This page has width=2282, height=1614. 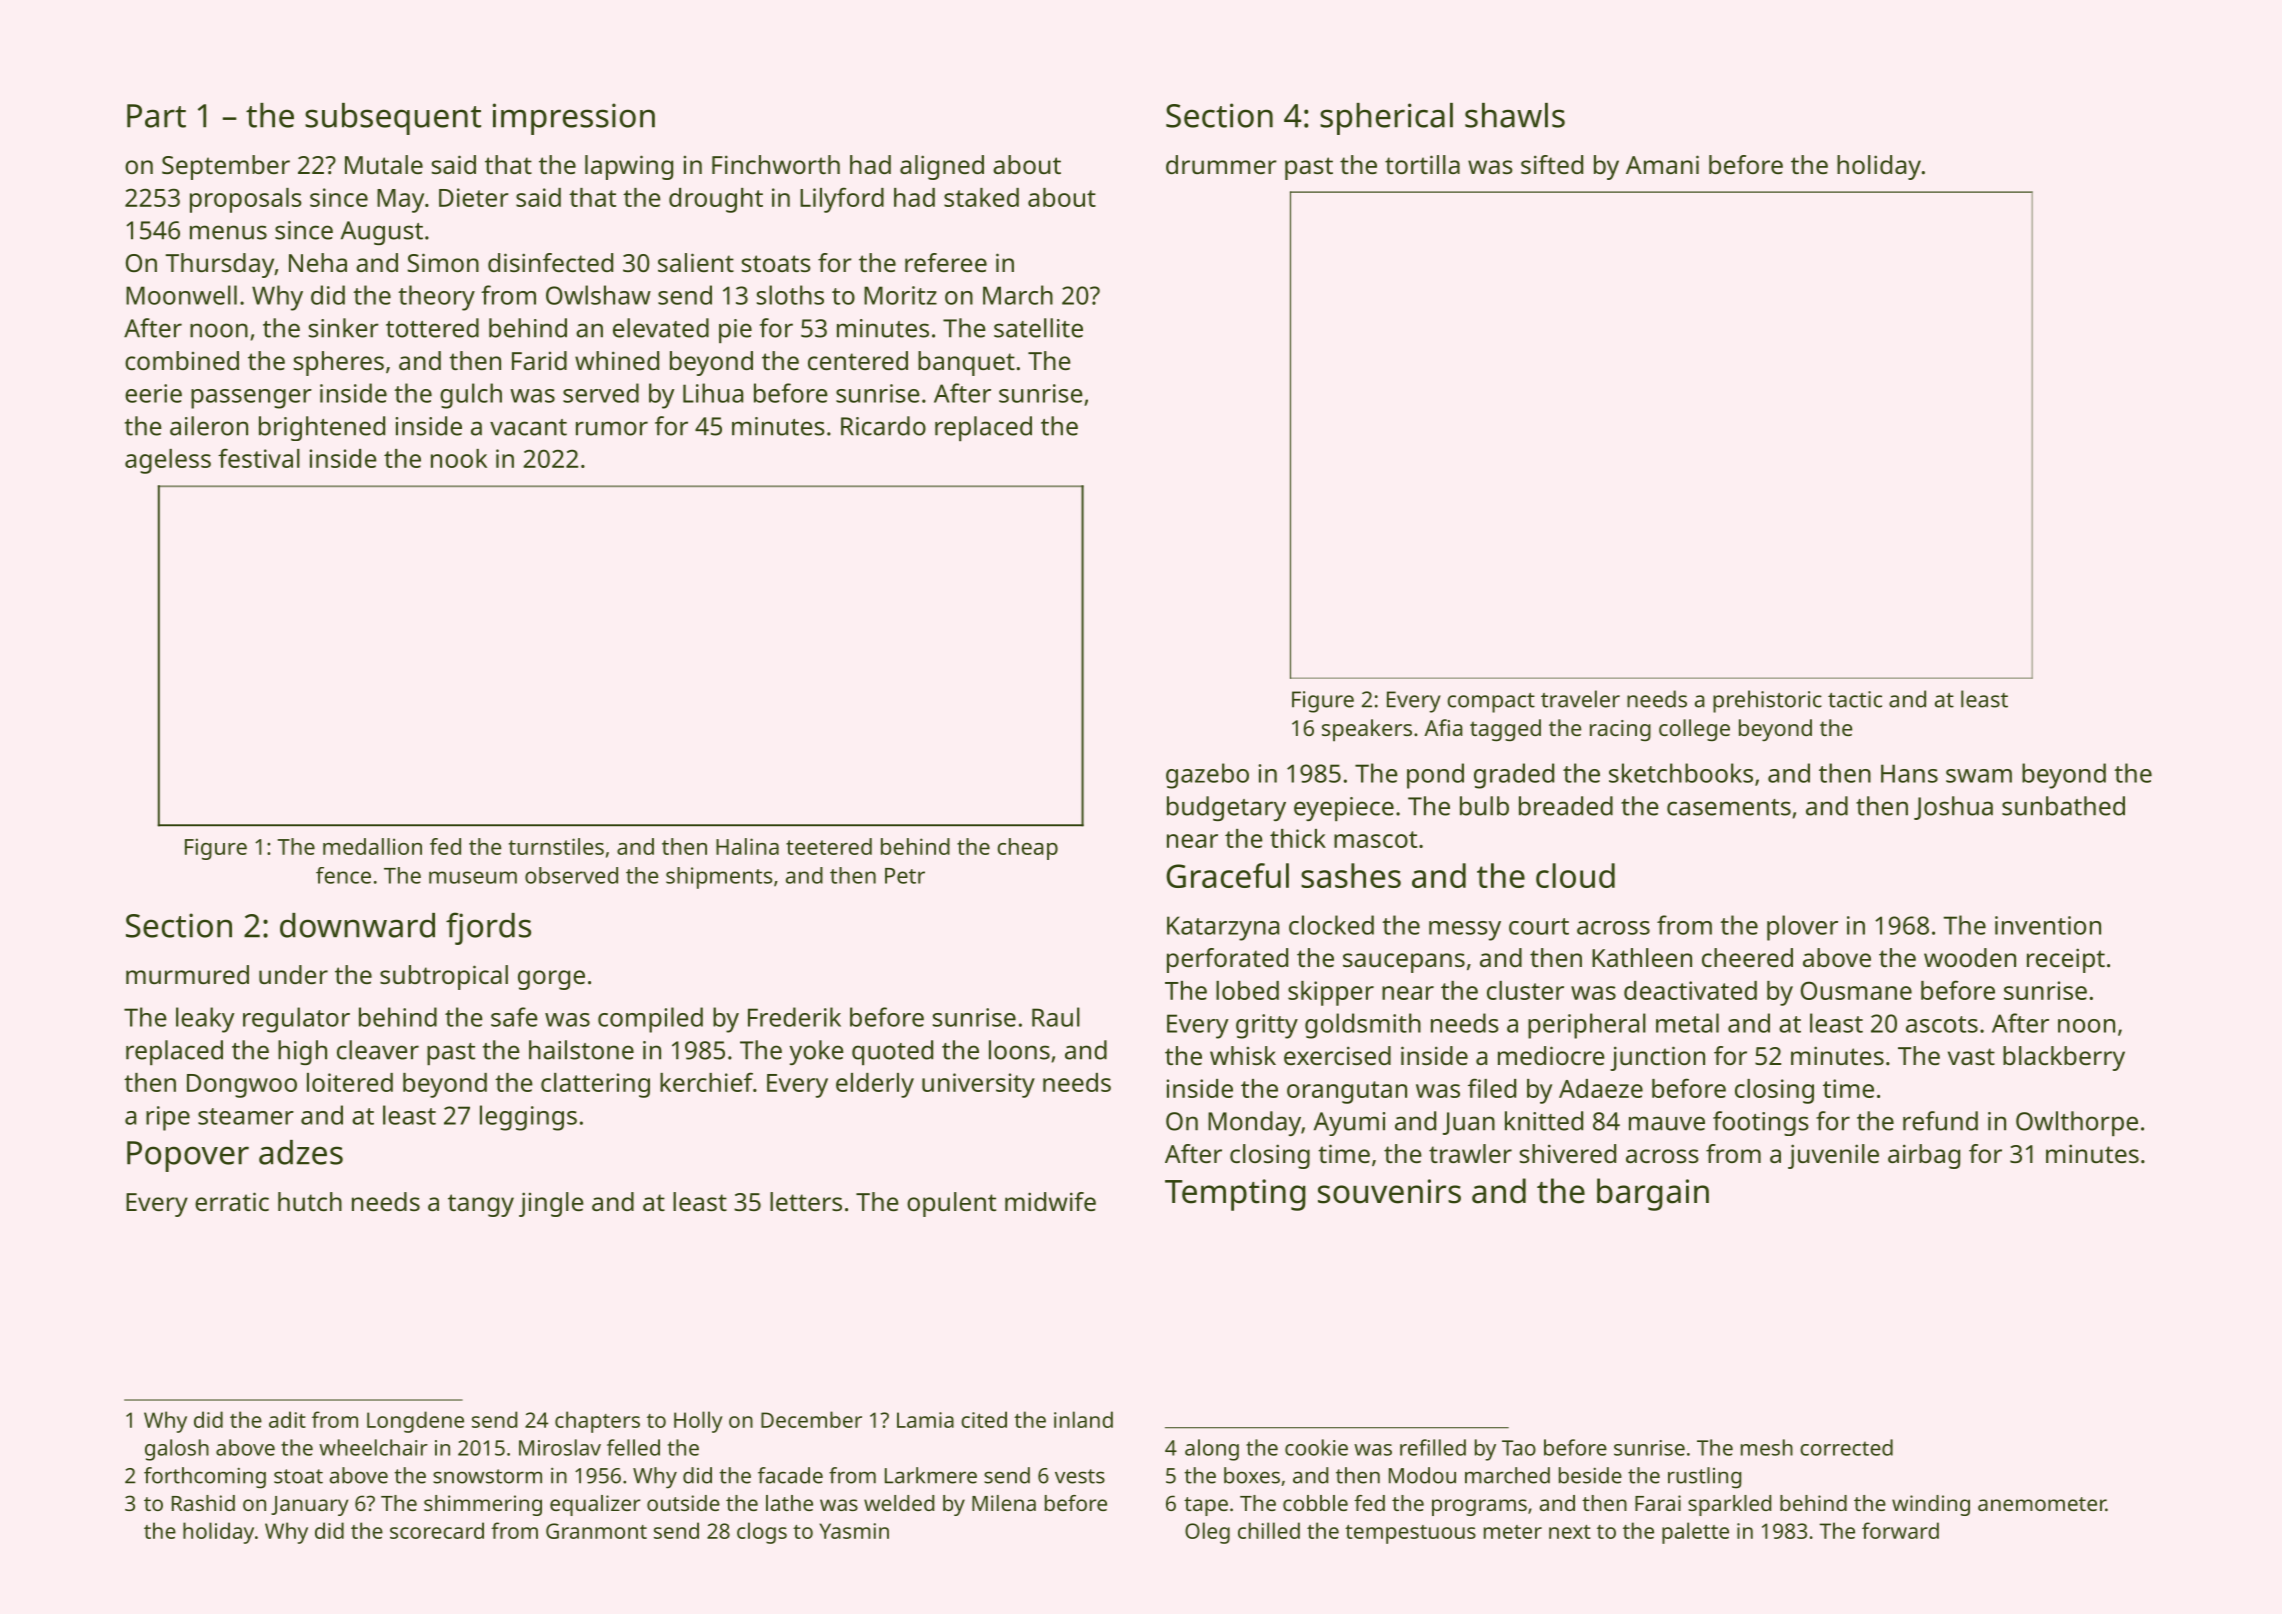 What do you see at coordinates (1767, 701) in the page?
I see `prehistoric` at bounding box center [1767, 701].
